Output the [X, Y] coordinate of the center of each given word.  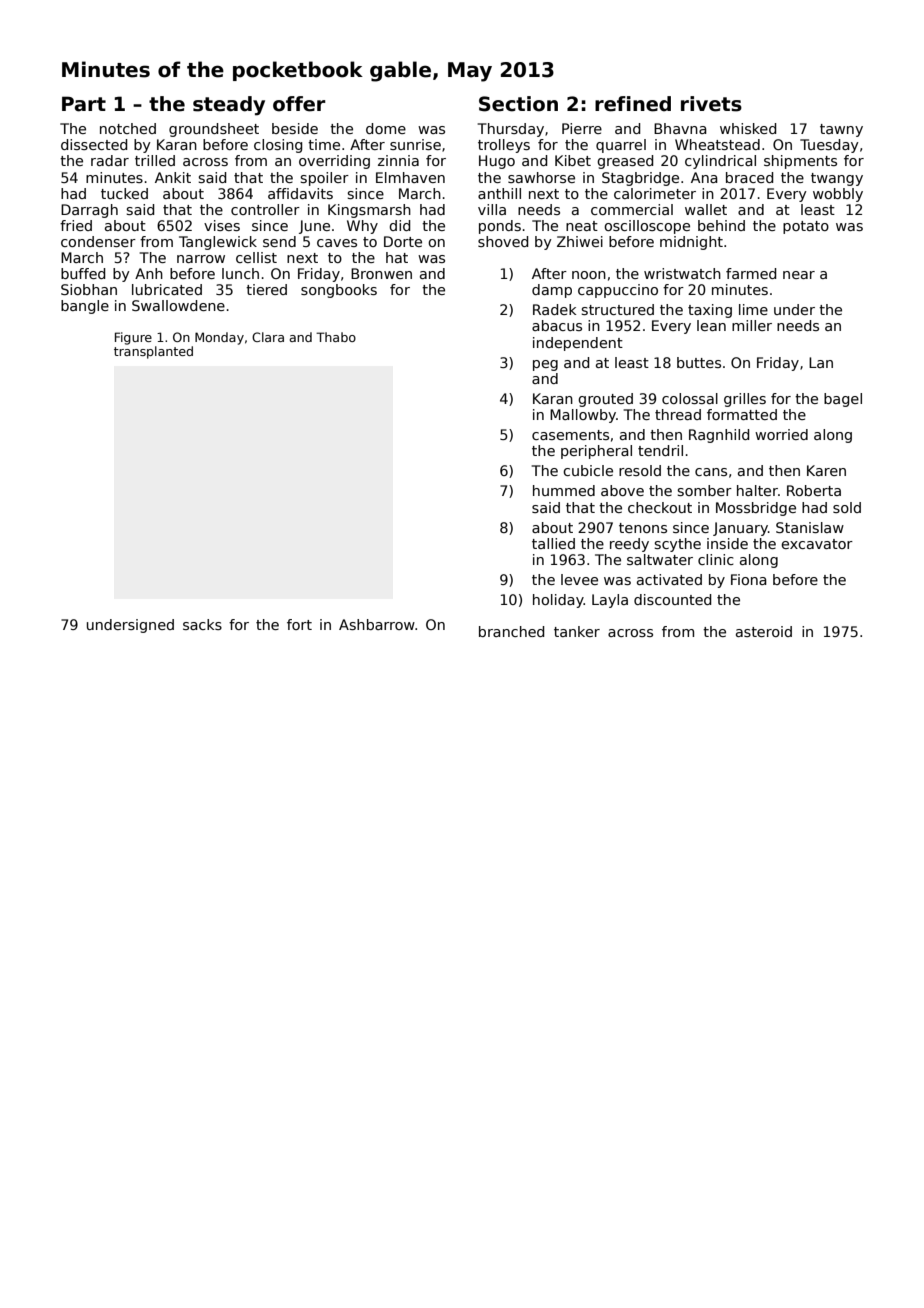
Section [518, 104]
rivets [711, 104]
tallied [553, 543]
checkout [660, 507]
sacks [202, 624]
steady [229, 106]
